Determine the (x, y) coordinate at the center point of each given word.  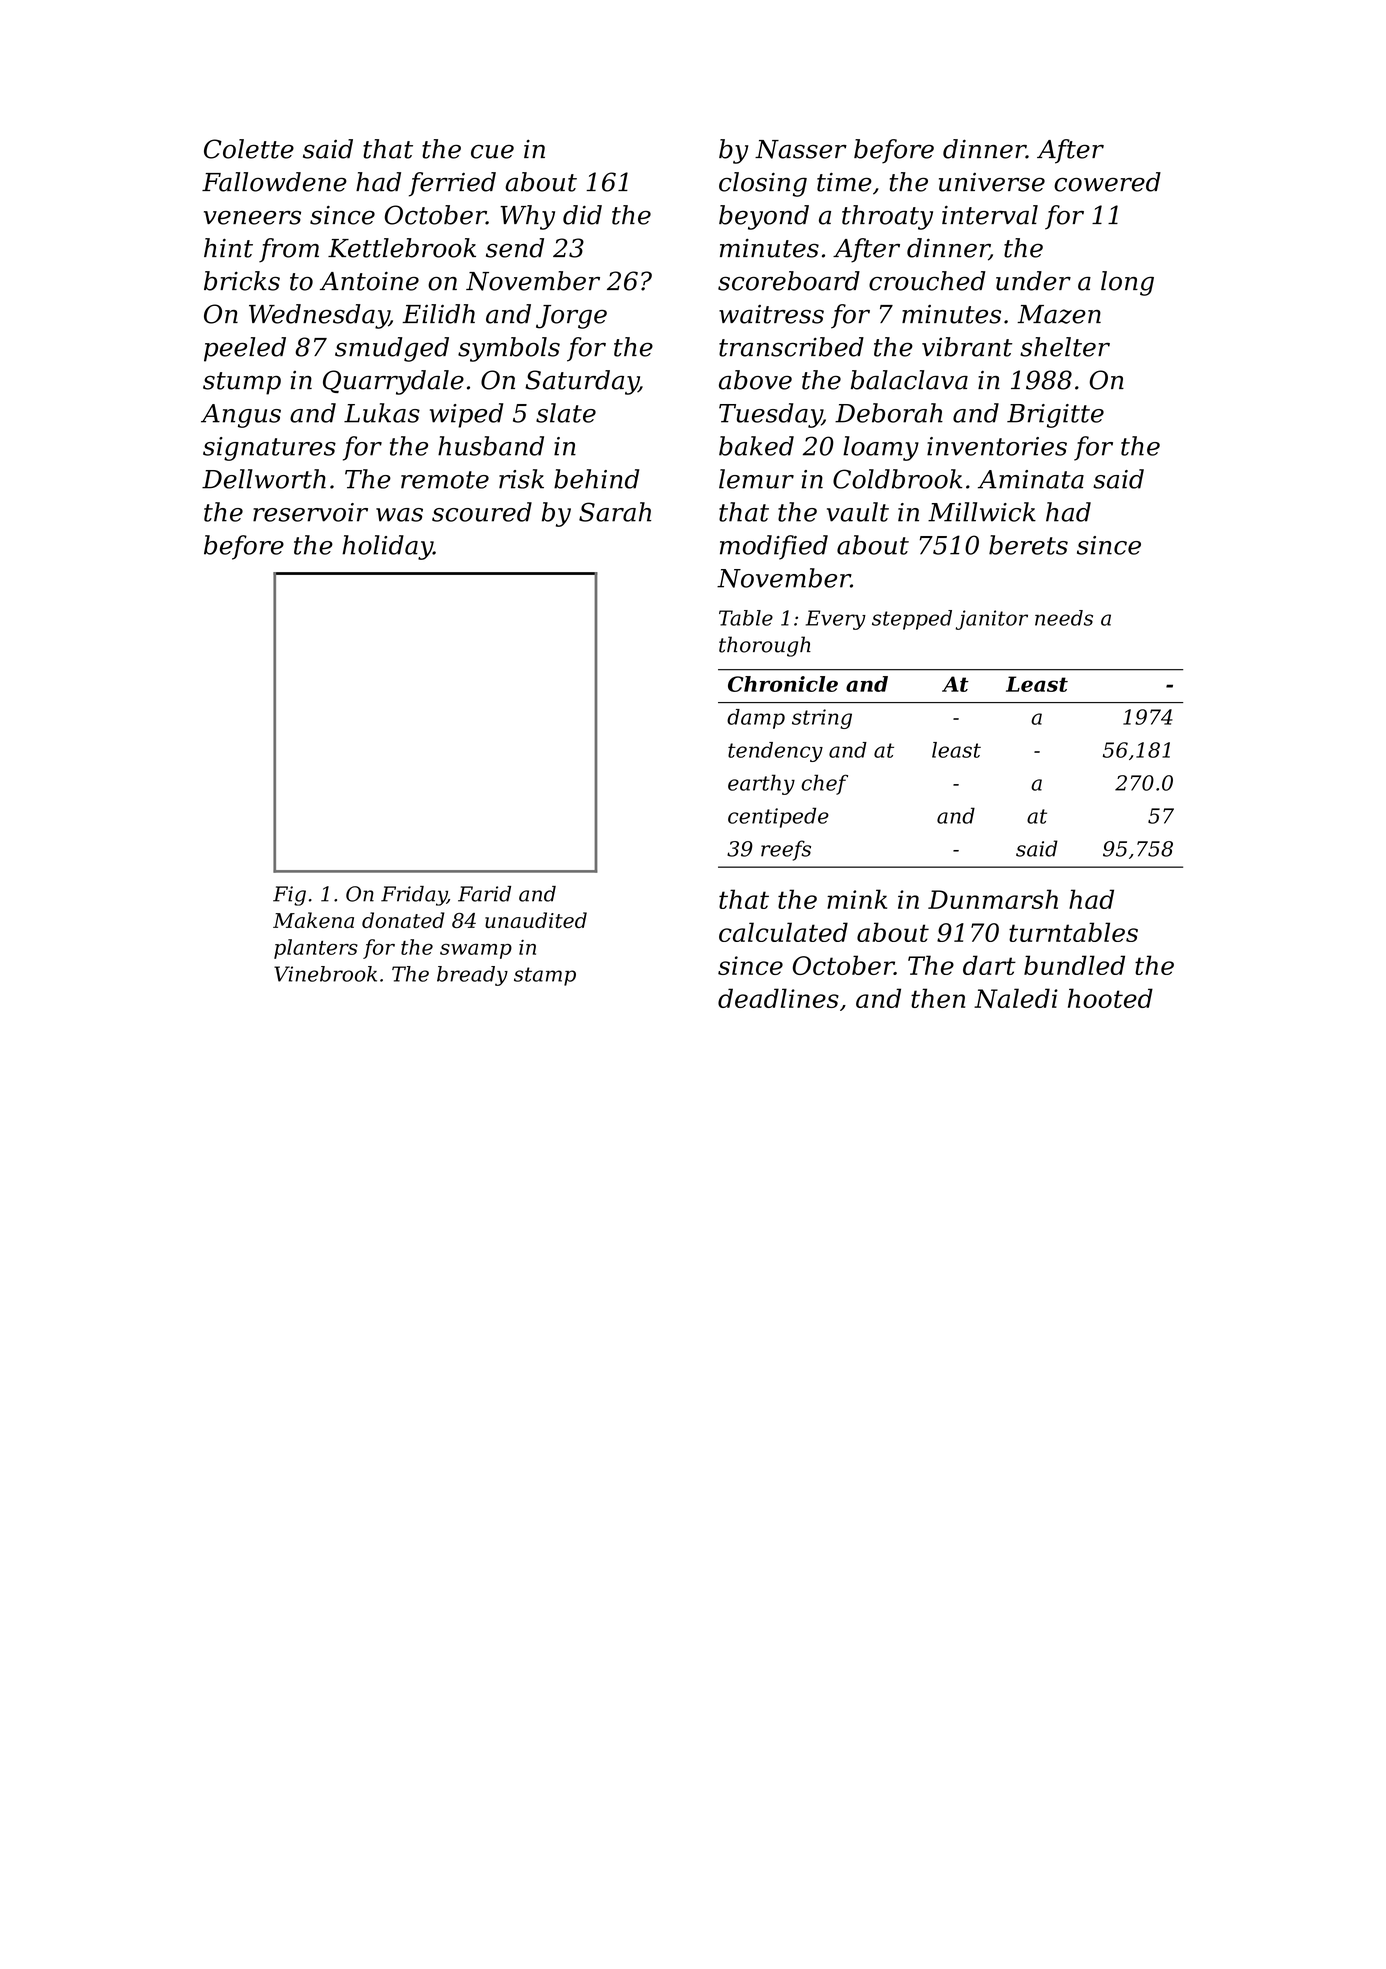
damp (756, 719)
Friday (414, 896)
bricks (242, 281)
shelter (1065, 347)
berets (1028, 545)
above (755, 380)
